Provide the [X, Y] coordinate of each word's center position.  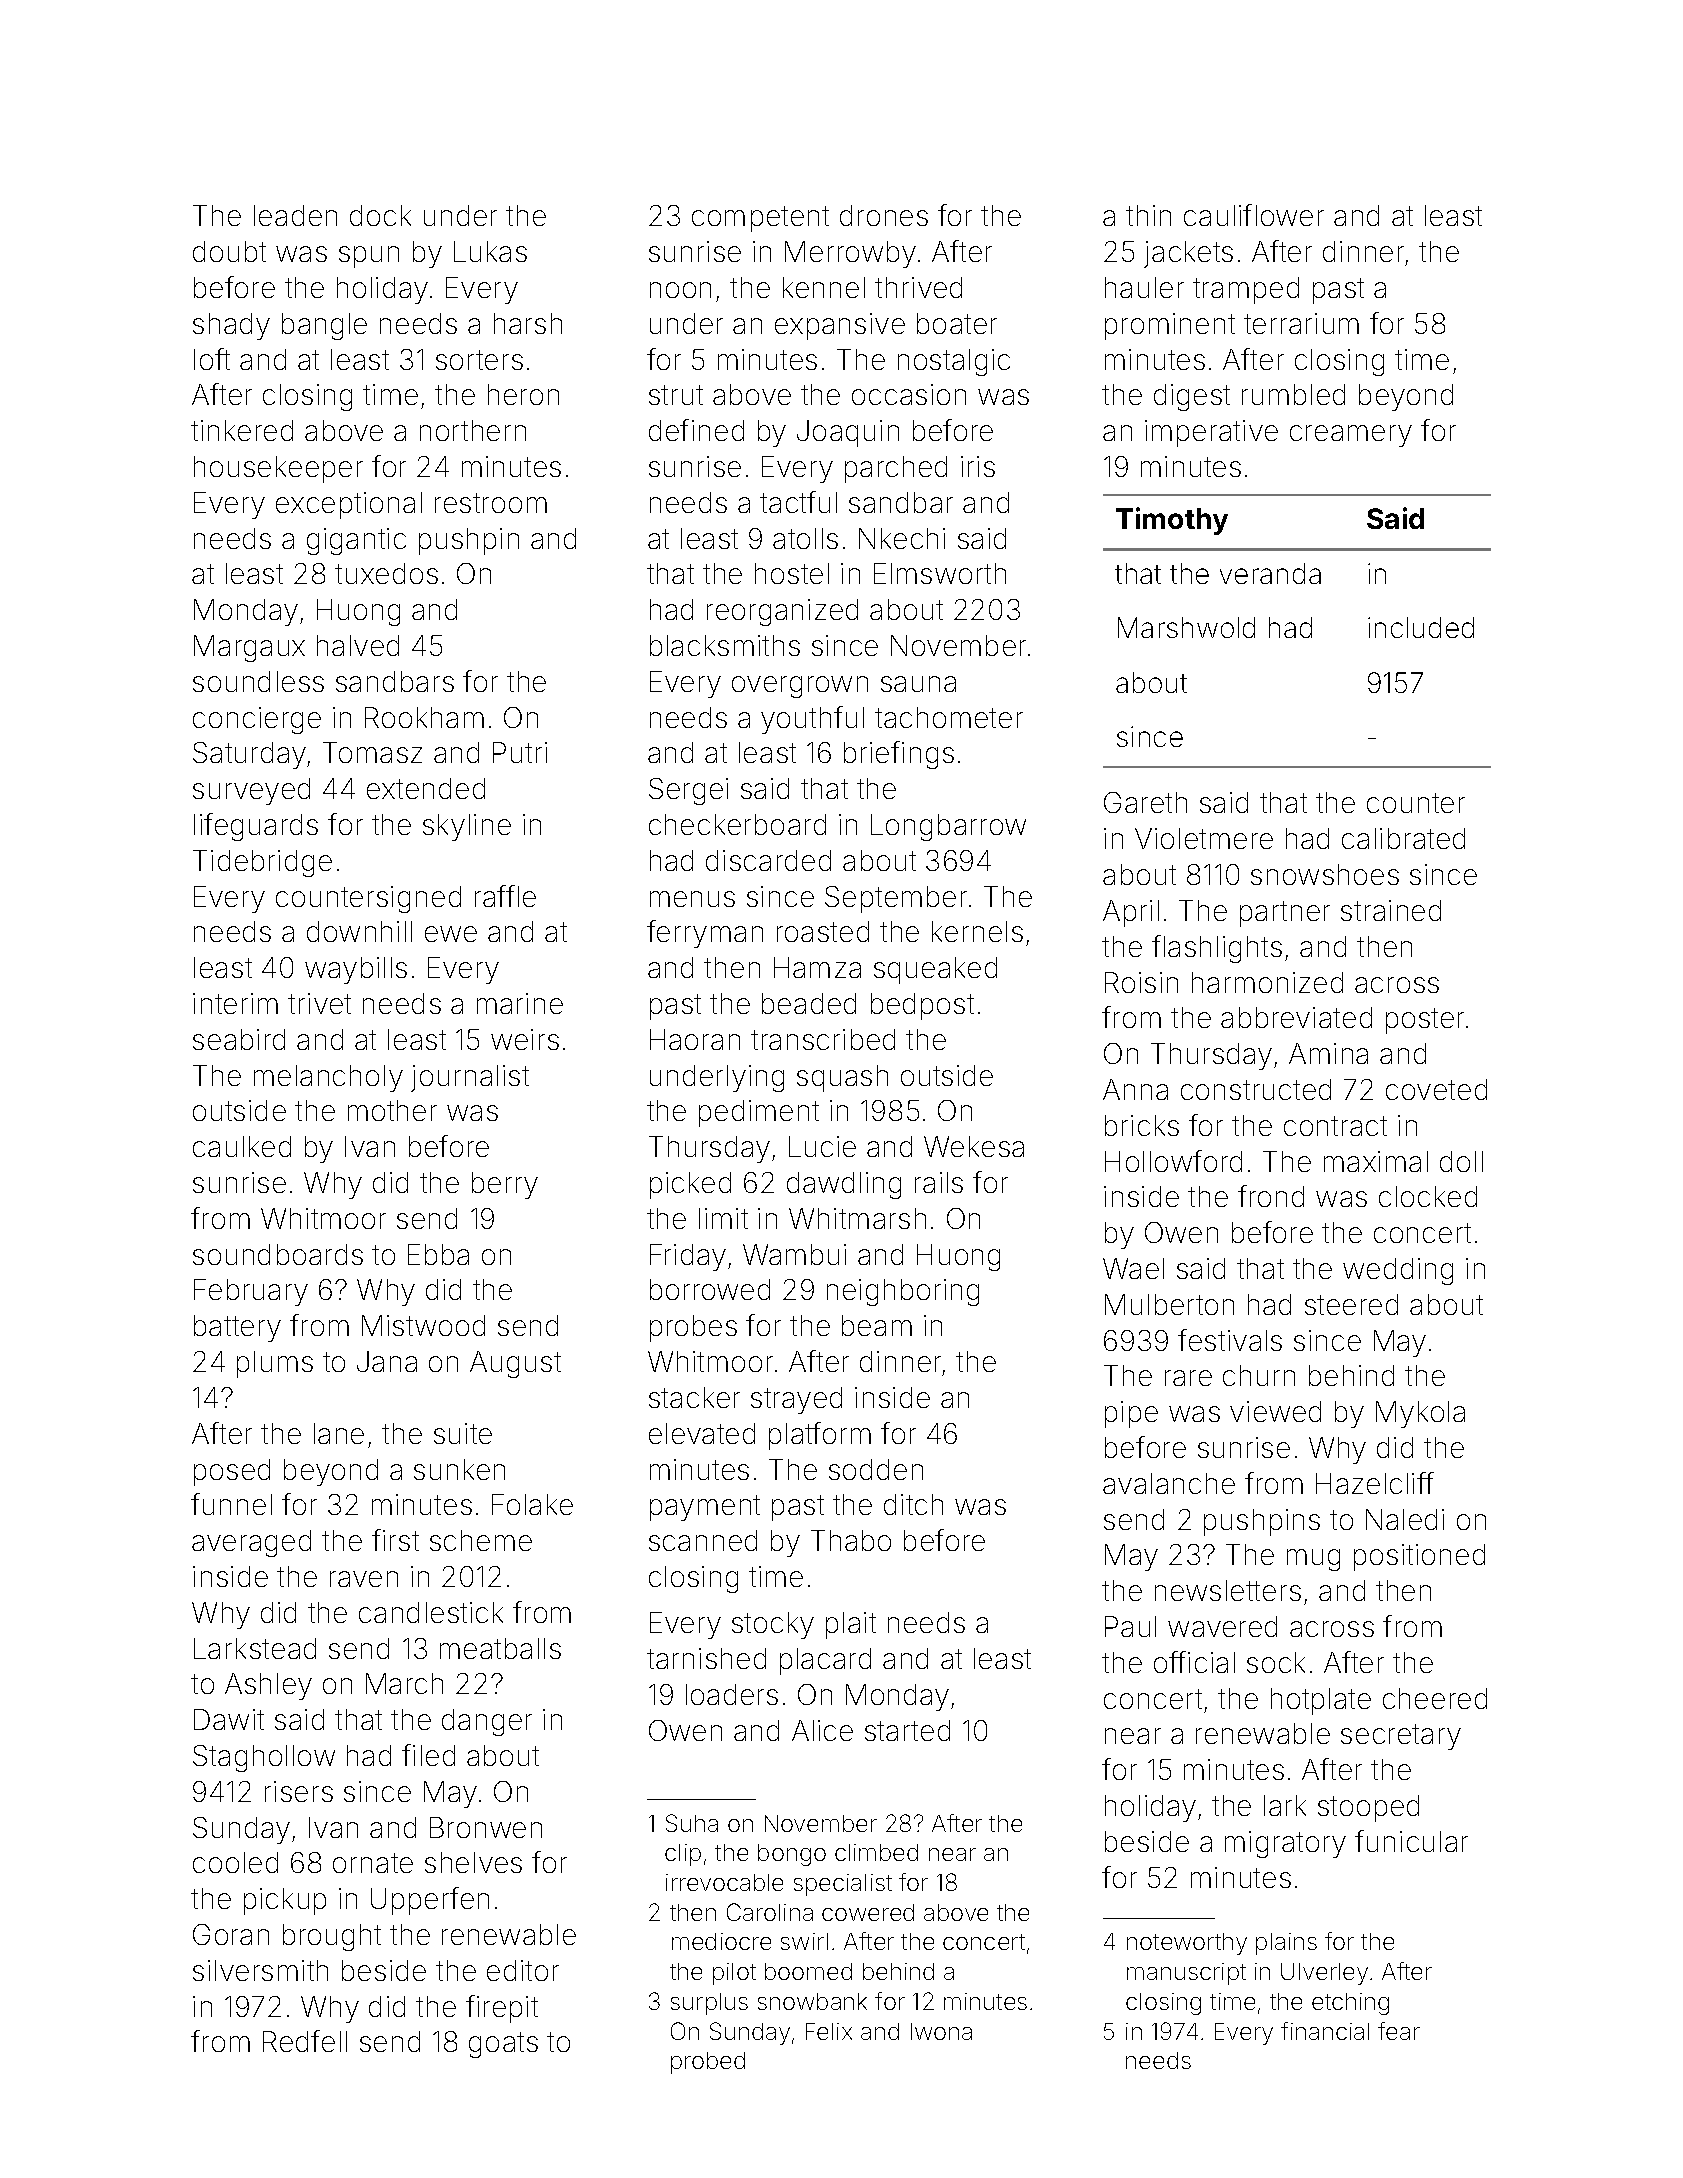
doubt [229, 251]
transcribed [823, 1039]
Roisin [1141, 982]
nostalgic [954, 362]
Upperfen [430, 1901]
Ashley [268, 1686]
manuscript [1186, 1974]
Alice [822, 1730]
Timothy [1172, 521]
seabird [239, 1039]
